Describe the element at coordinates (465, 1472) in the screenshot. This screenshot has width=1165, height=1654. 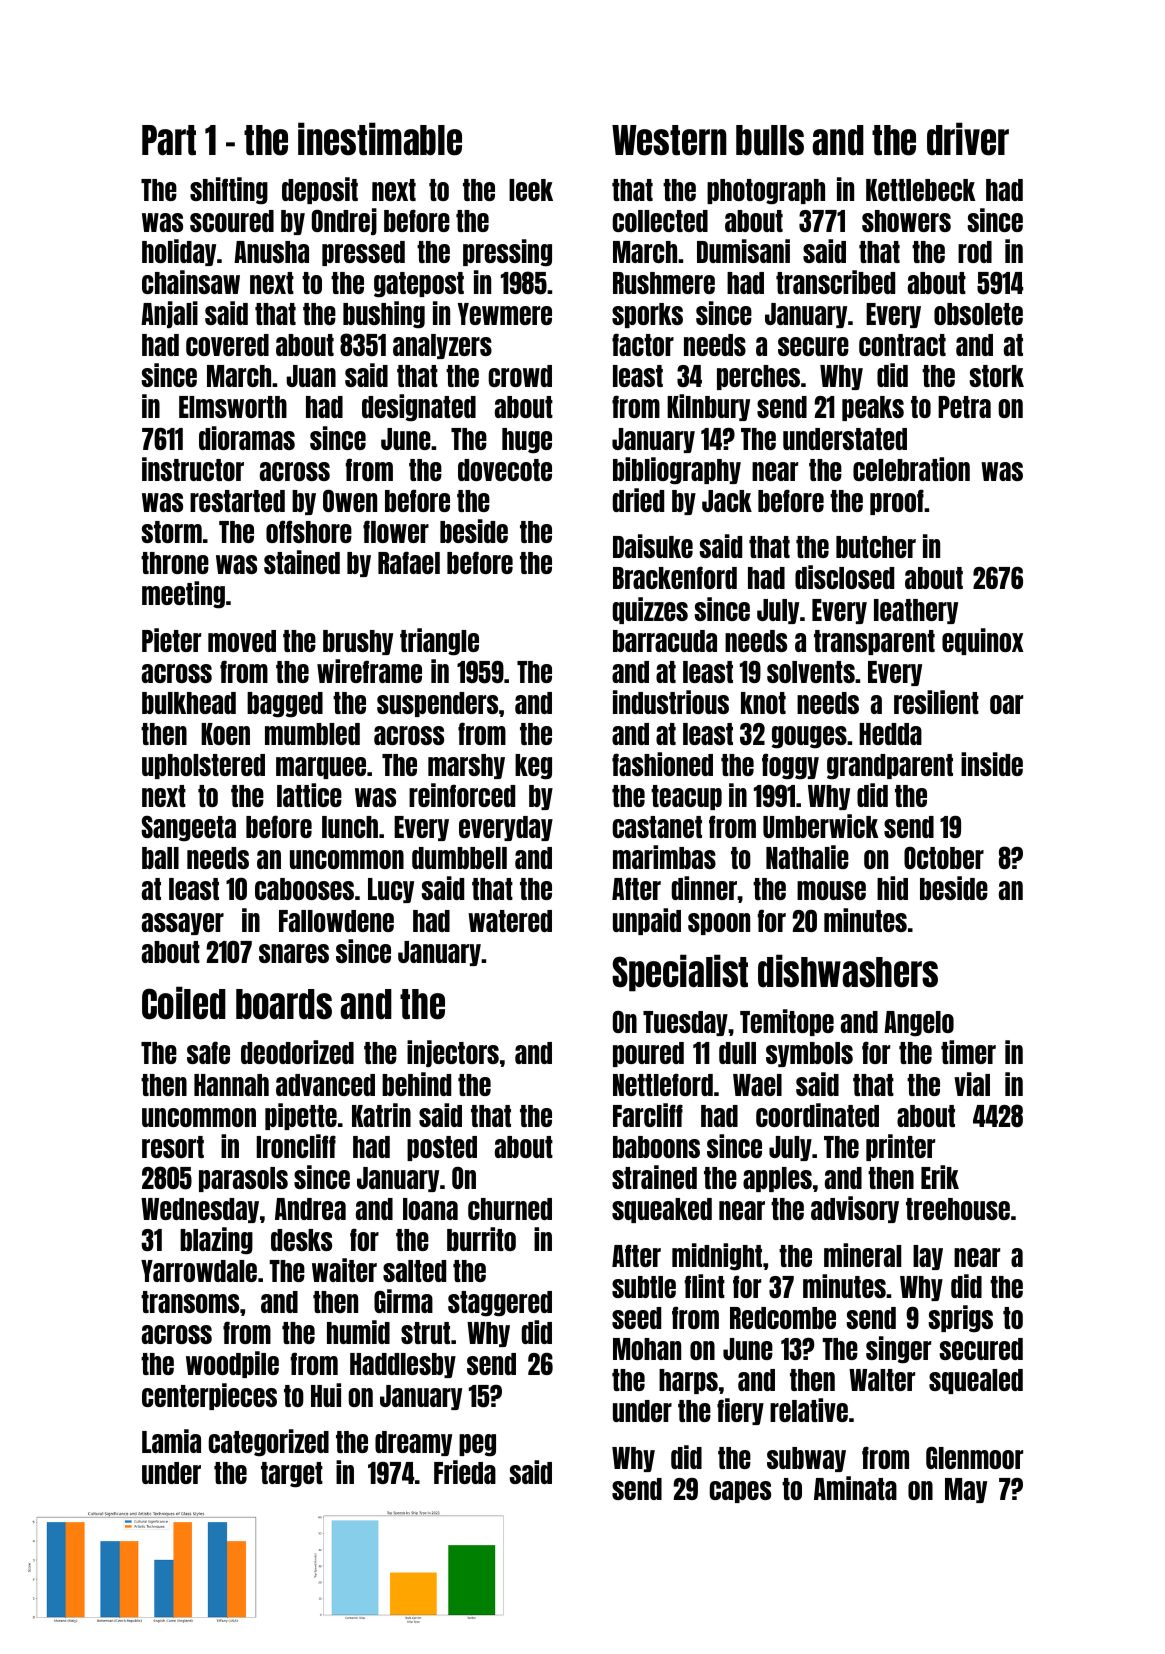
I see `Frieda` at that location.
